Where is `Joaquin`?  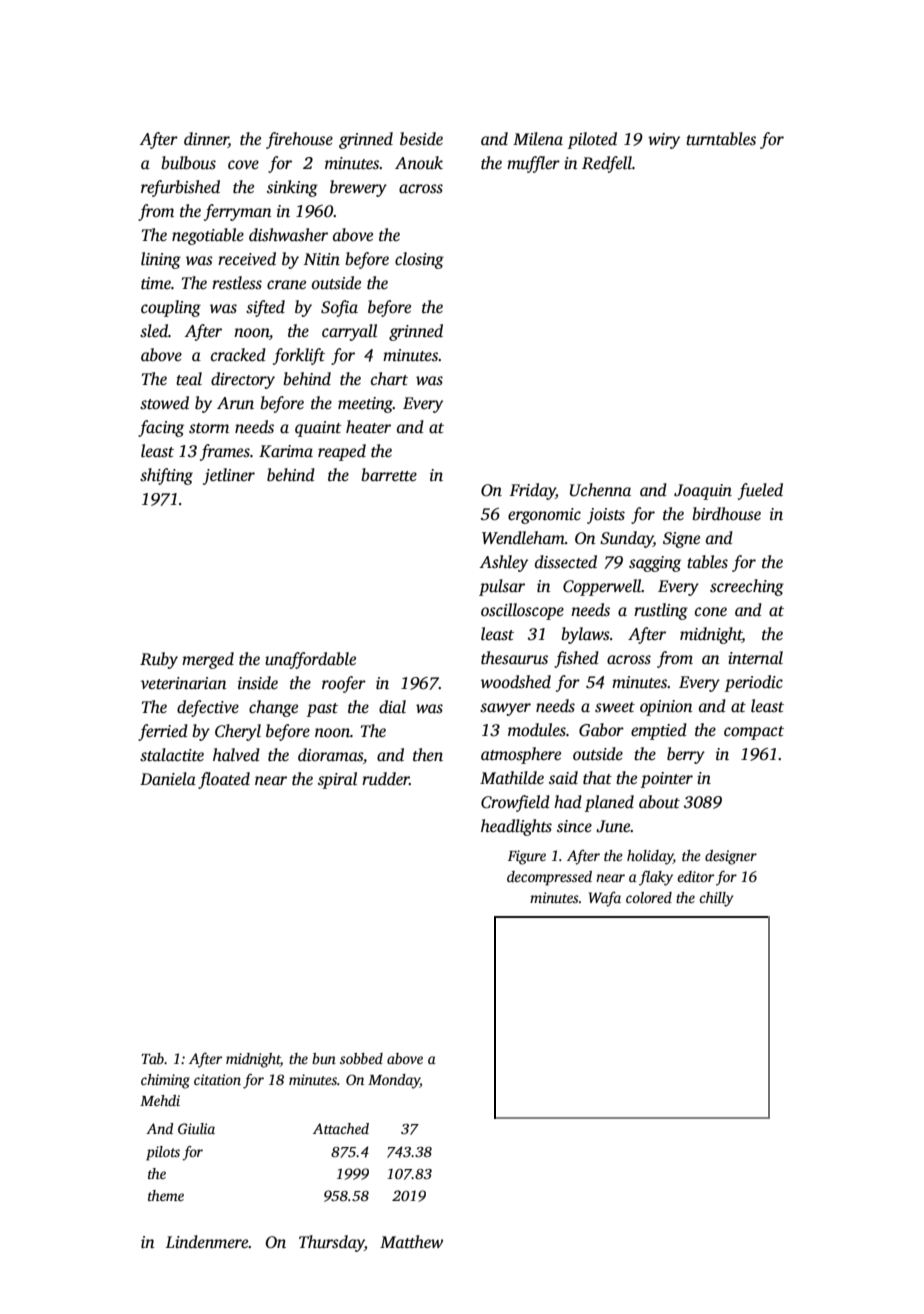 Joaquin is located at coordinates (703, 492).
